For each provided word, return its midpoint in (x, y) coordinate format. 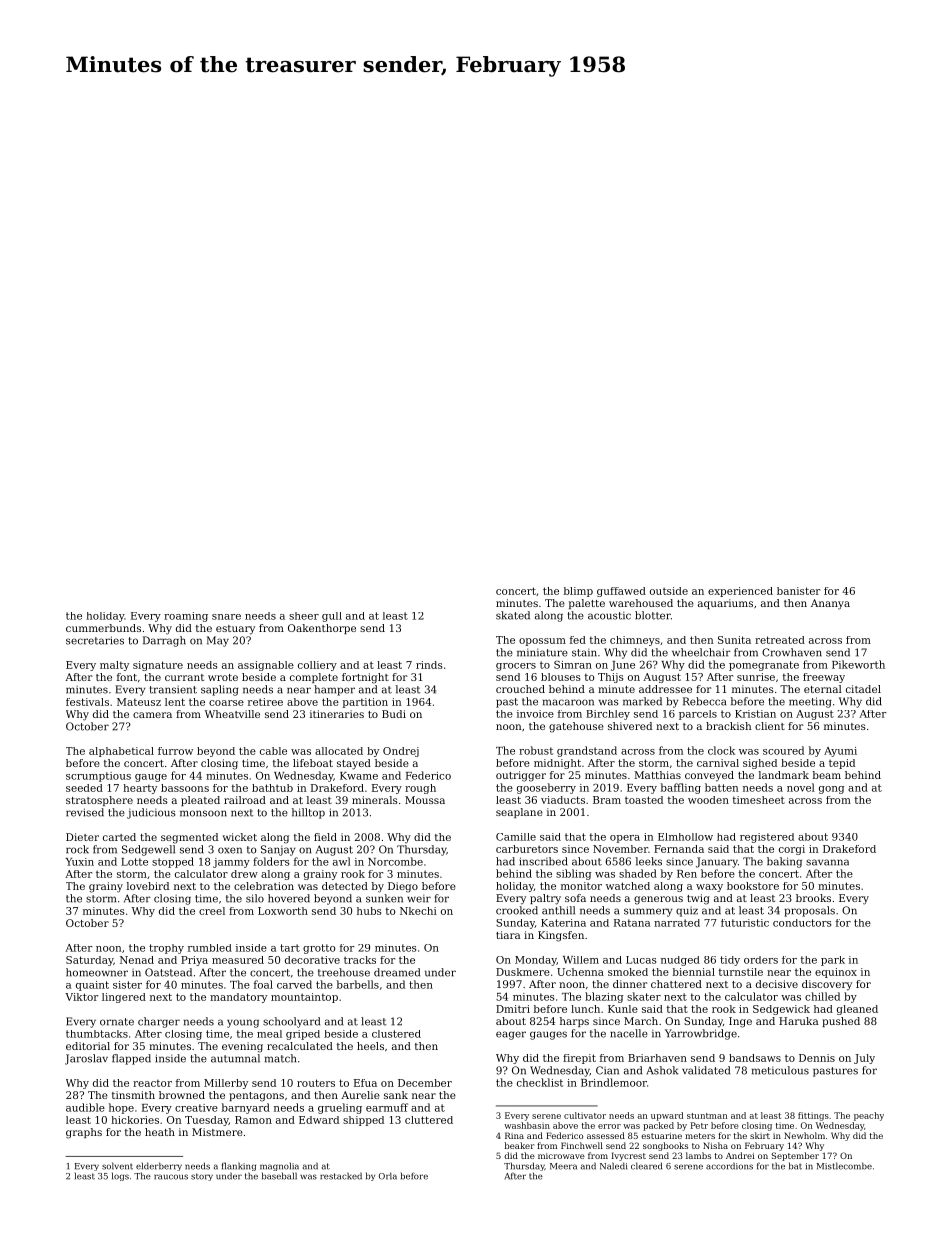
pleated (200, 801)
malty (114, 666)
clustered (396, 1034)
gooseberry (546, 788)
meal (269, 1034)
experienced (740, 592)
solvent (117, 1166)
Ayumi (840, 752)
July (864, 1059)
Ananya (830, 604)
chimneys (635, 641)
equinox (836, 973)
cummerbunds (103, 628)
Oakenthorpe (322, 629)
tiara (508, 935)
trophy (166, 949)
